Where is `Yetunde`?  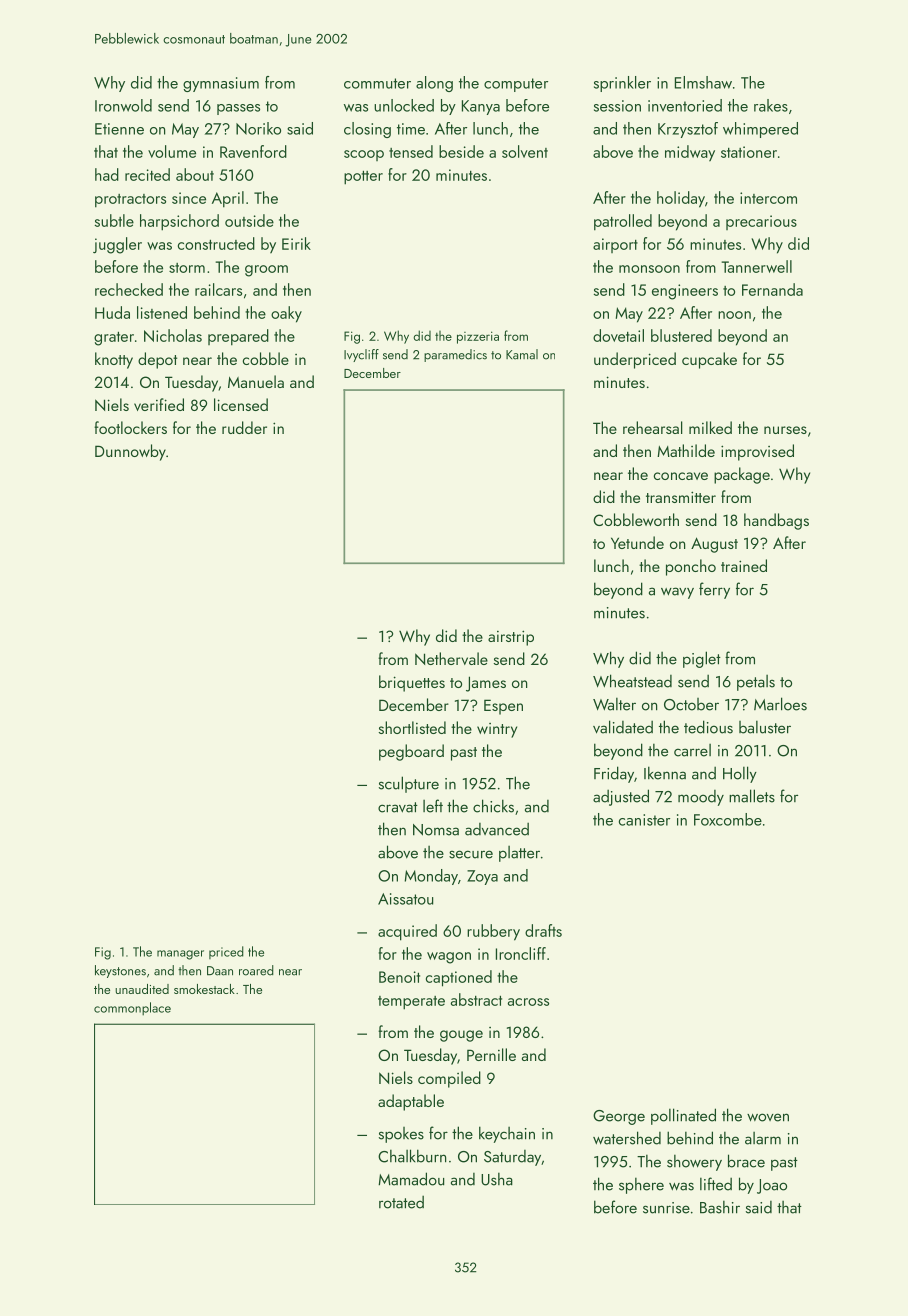 Yetunde is located at coordinates (637, 542).
